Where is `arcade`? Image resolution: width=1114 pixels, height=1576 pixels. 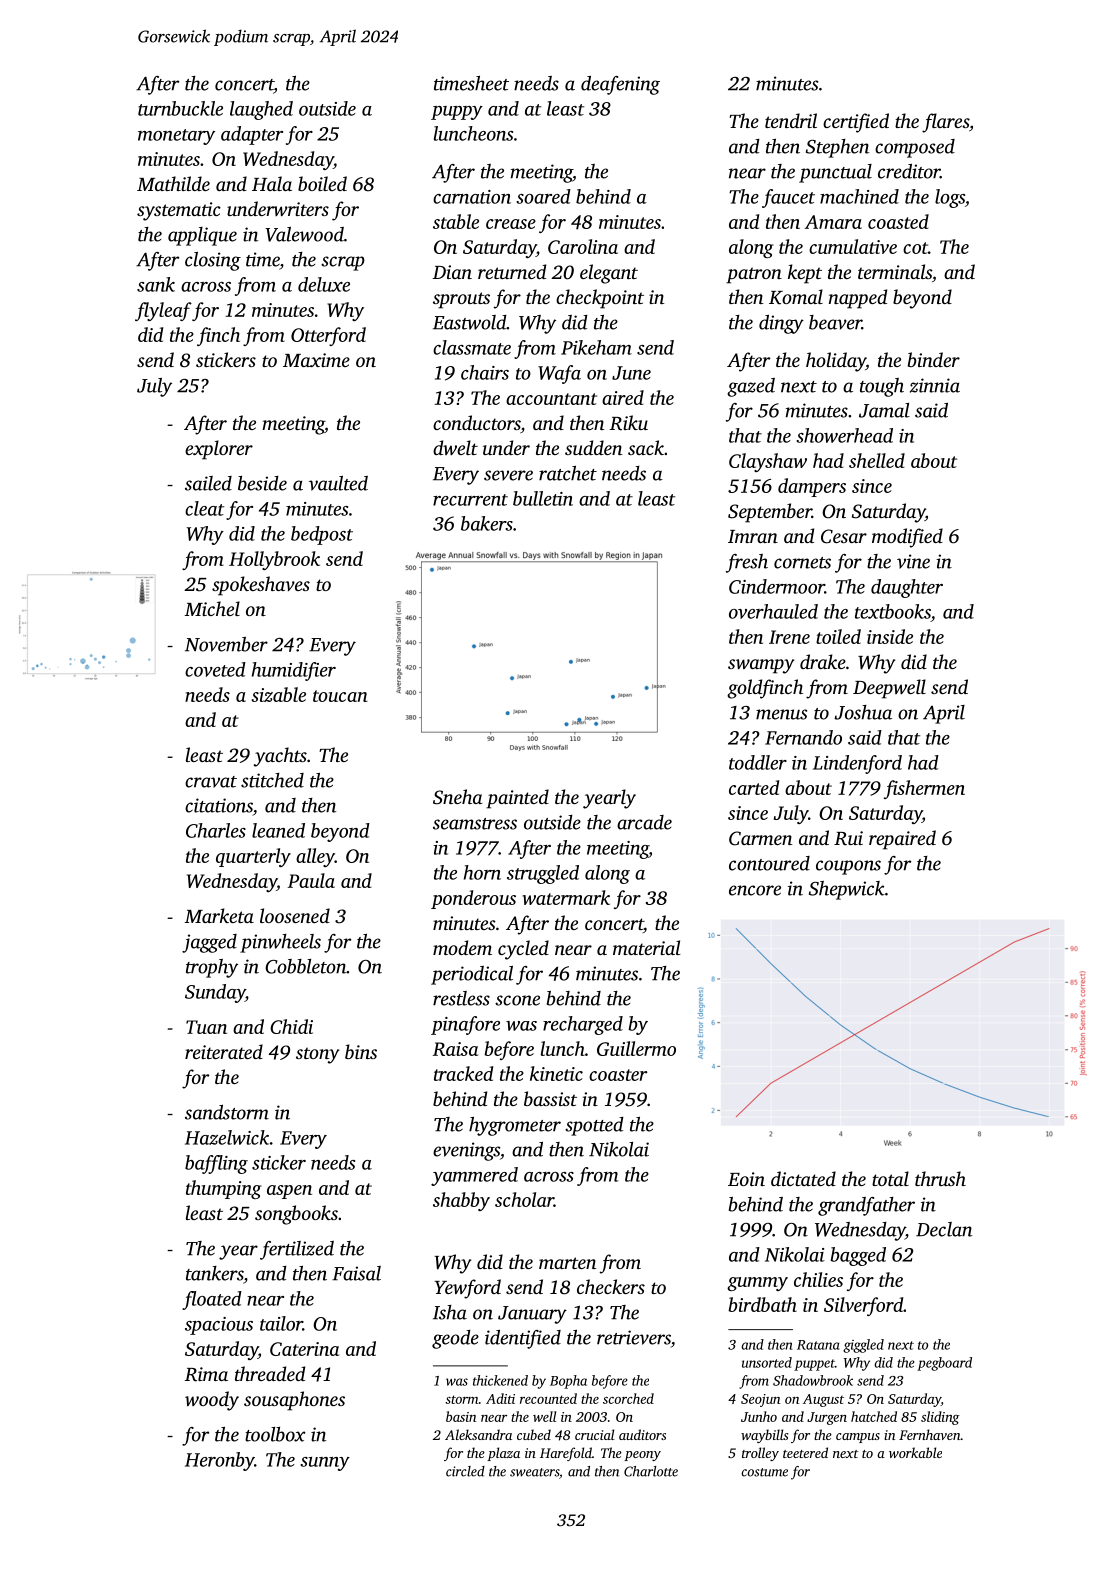 arcade is located at coordinates (644, 822).
